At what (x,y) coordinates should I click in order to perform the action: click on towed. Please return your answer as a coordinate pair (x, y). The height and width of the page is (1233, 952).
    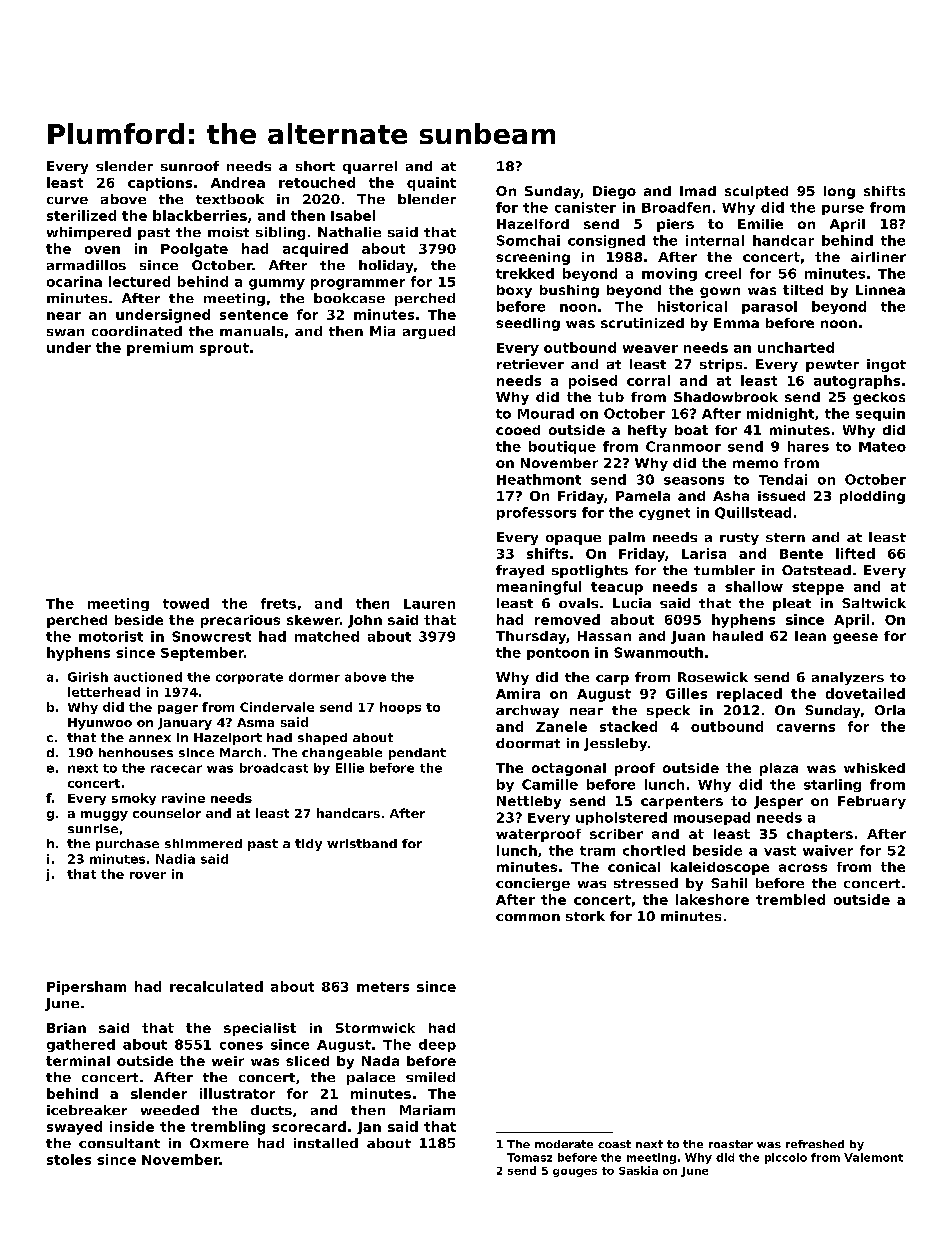
    Looking at the image, I should click on (186, 603).
